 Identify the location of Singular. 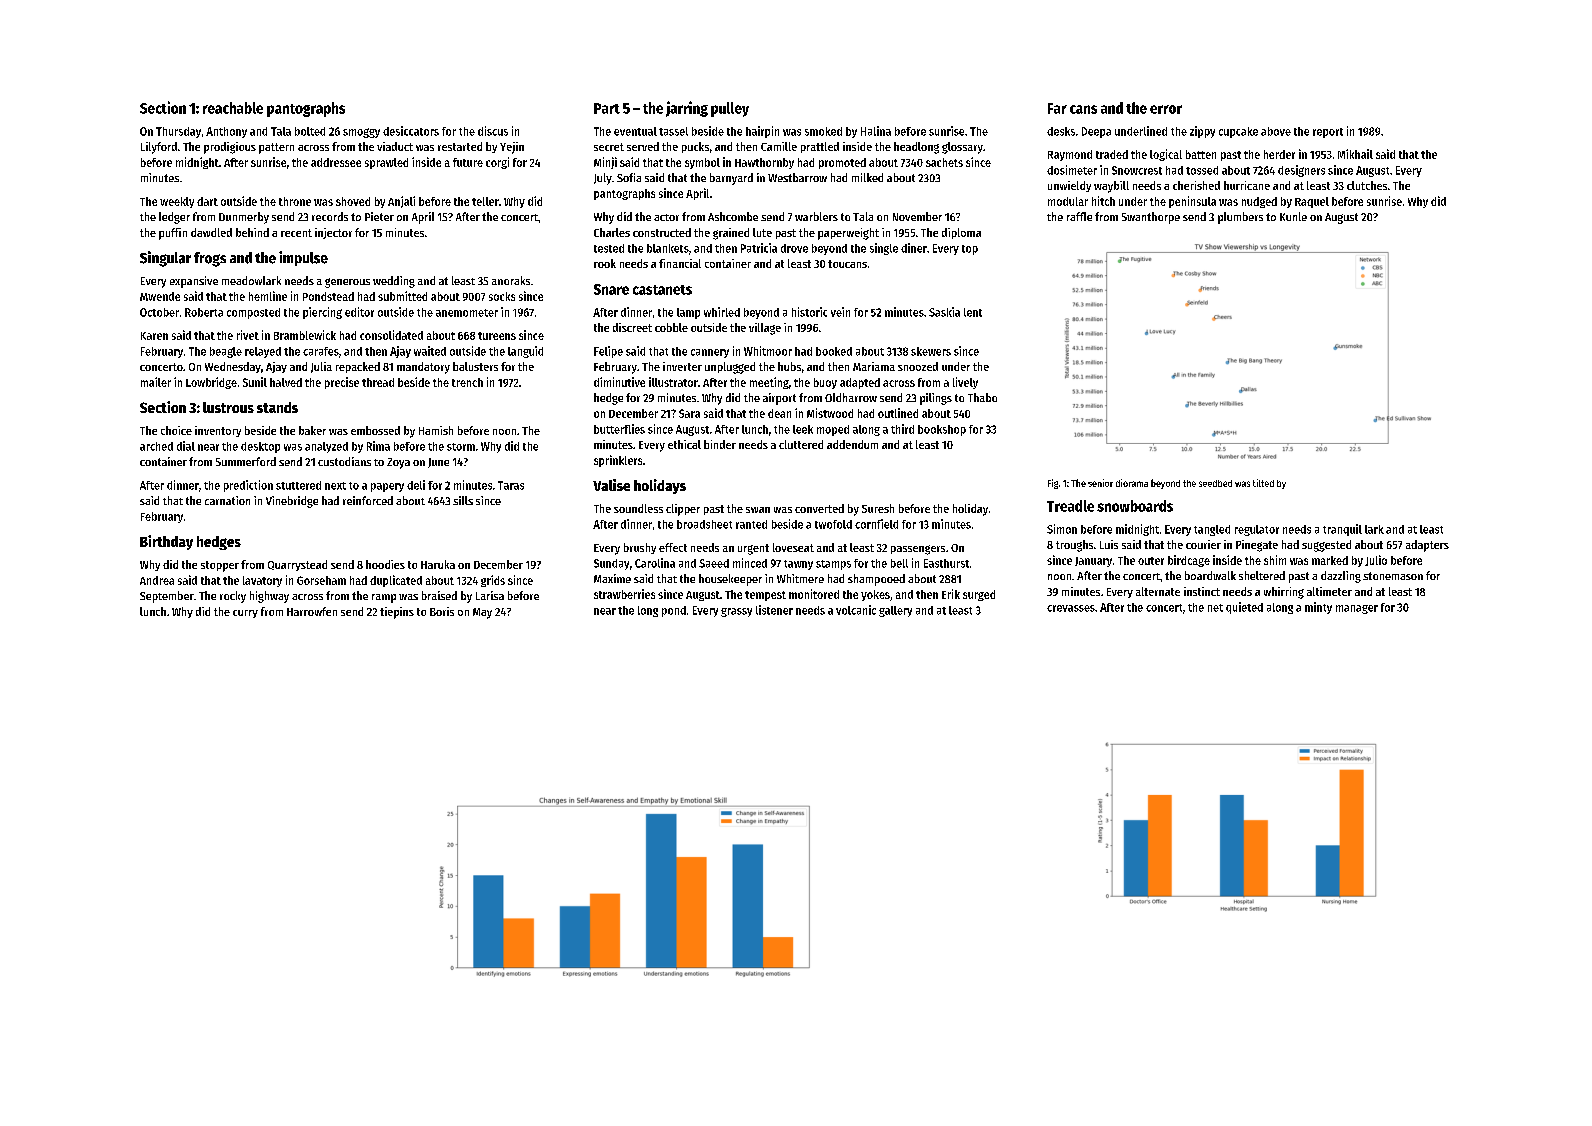
(165, 259).
